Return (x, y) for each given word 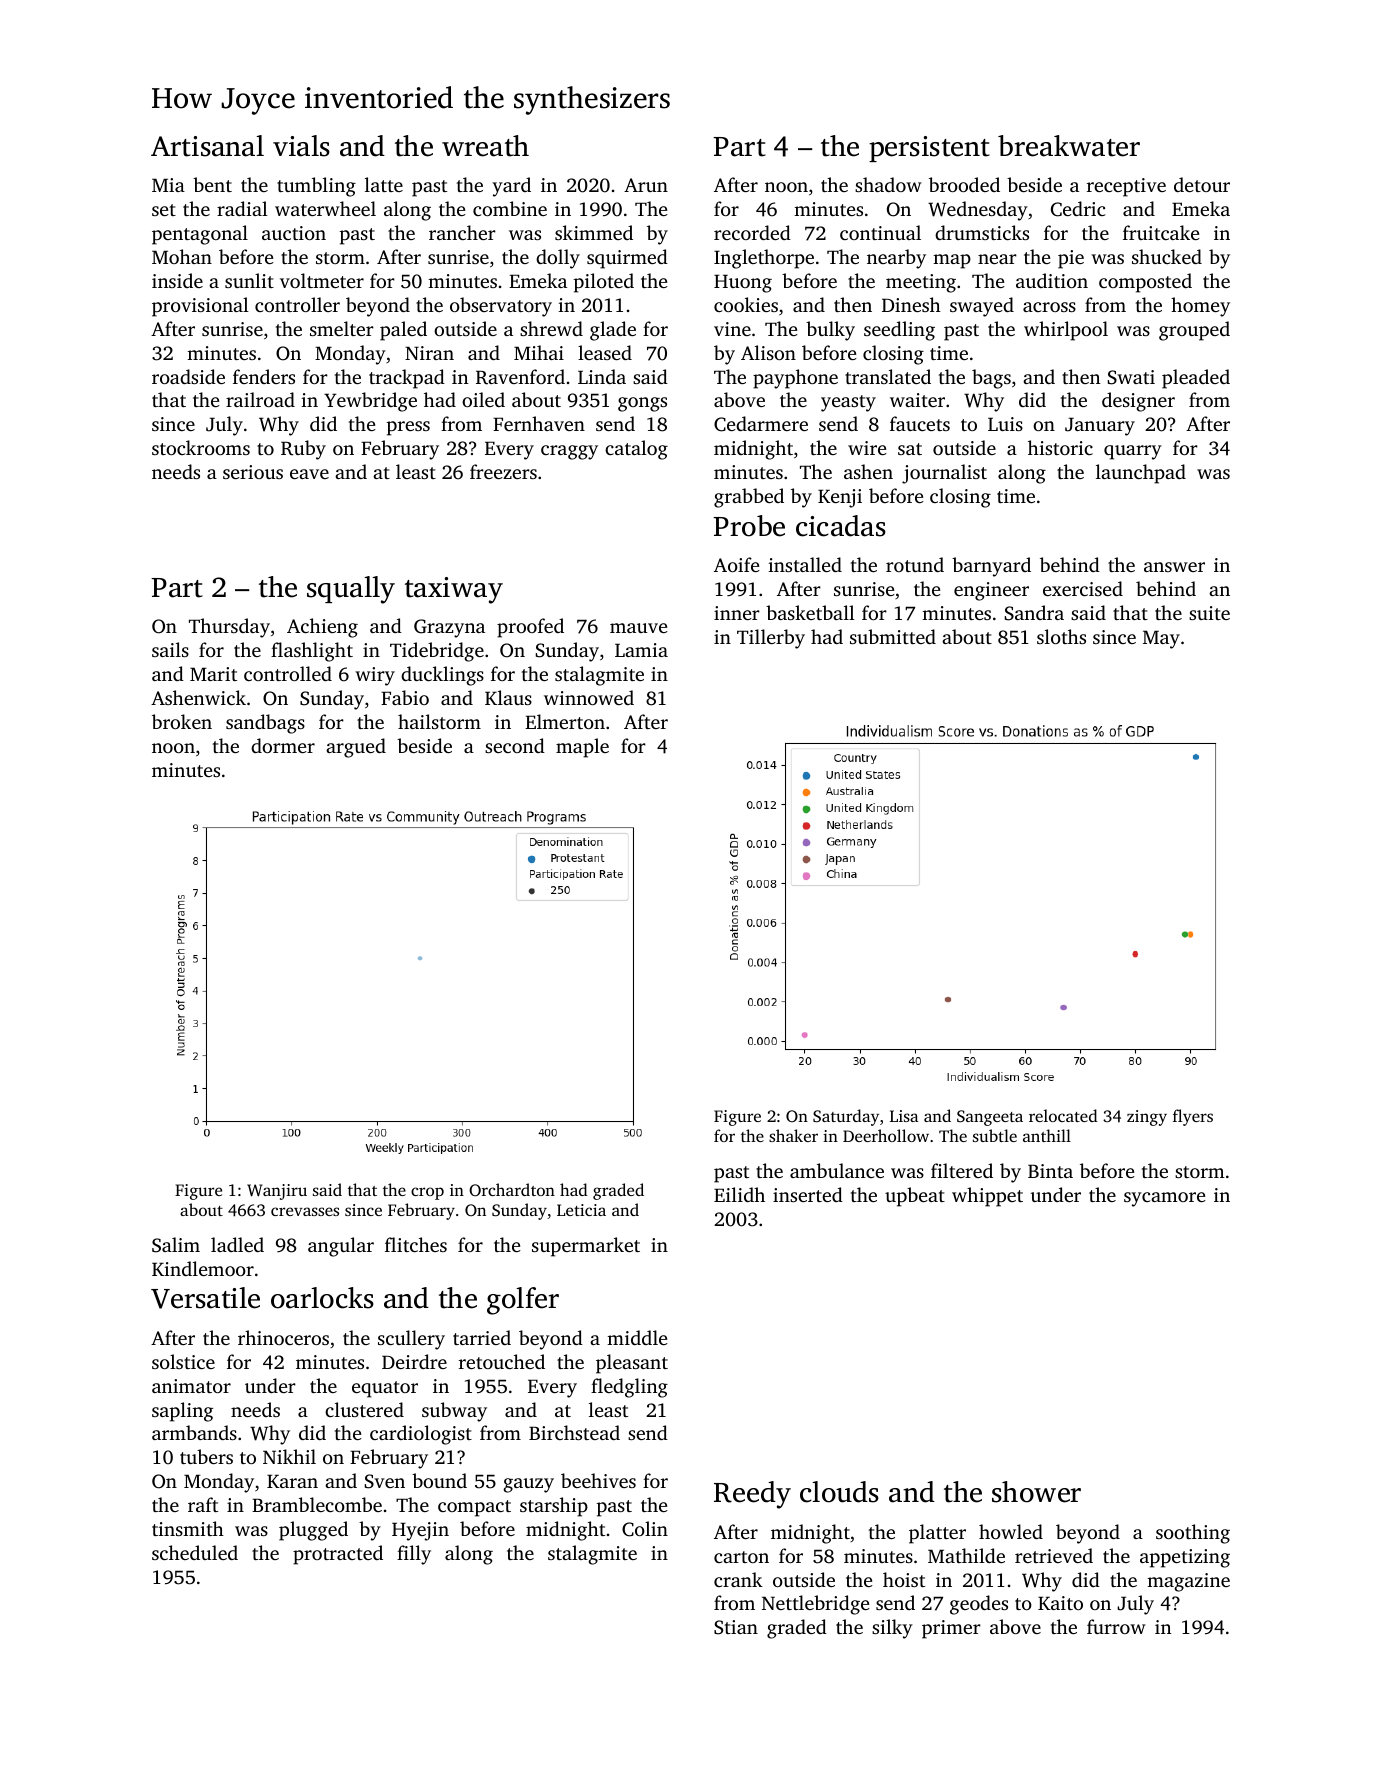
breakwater (1069, 146)
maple (582, 748)
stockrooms (201, 447)
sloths (1061, 636)
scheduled (195, 1552)
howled (1011, 1531)
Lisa (904, 1116)
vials (301, 146)
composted (1145, 283)
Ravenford (520, 377)
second (515, 745)
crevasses (305, 1211)
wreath (485, 146)
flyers (1193, 1117)
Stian (736, 1627)
